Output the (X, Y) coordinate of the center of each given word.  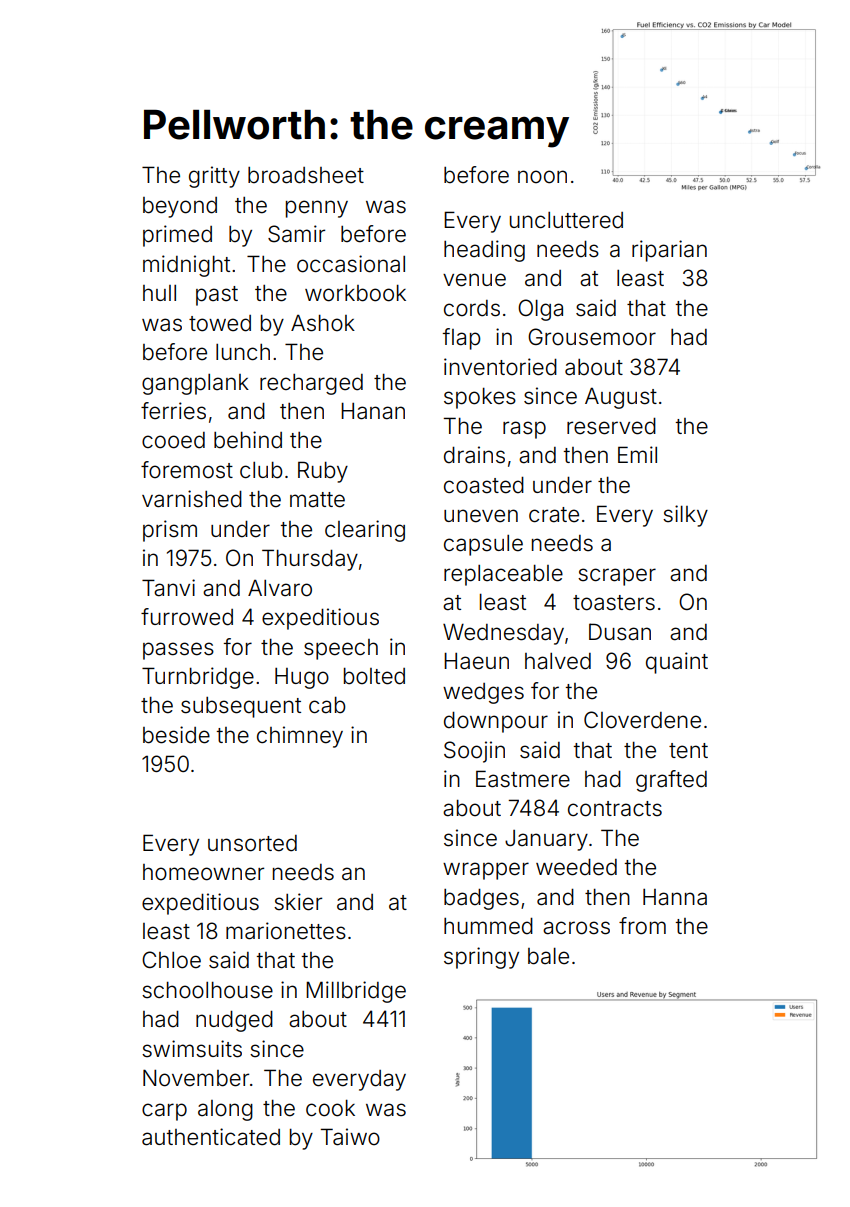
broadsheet (306, 175)
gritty (214, 177)
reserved (611, 426)
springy (481, 958)
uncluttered (566, 220)
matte (317, 500)
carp (164, 1112)
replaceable (503, 575)
